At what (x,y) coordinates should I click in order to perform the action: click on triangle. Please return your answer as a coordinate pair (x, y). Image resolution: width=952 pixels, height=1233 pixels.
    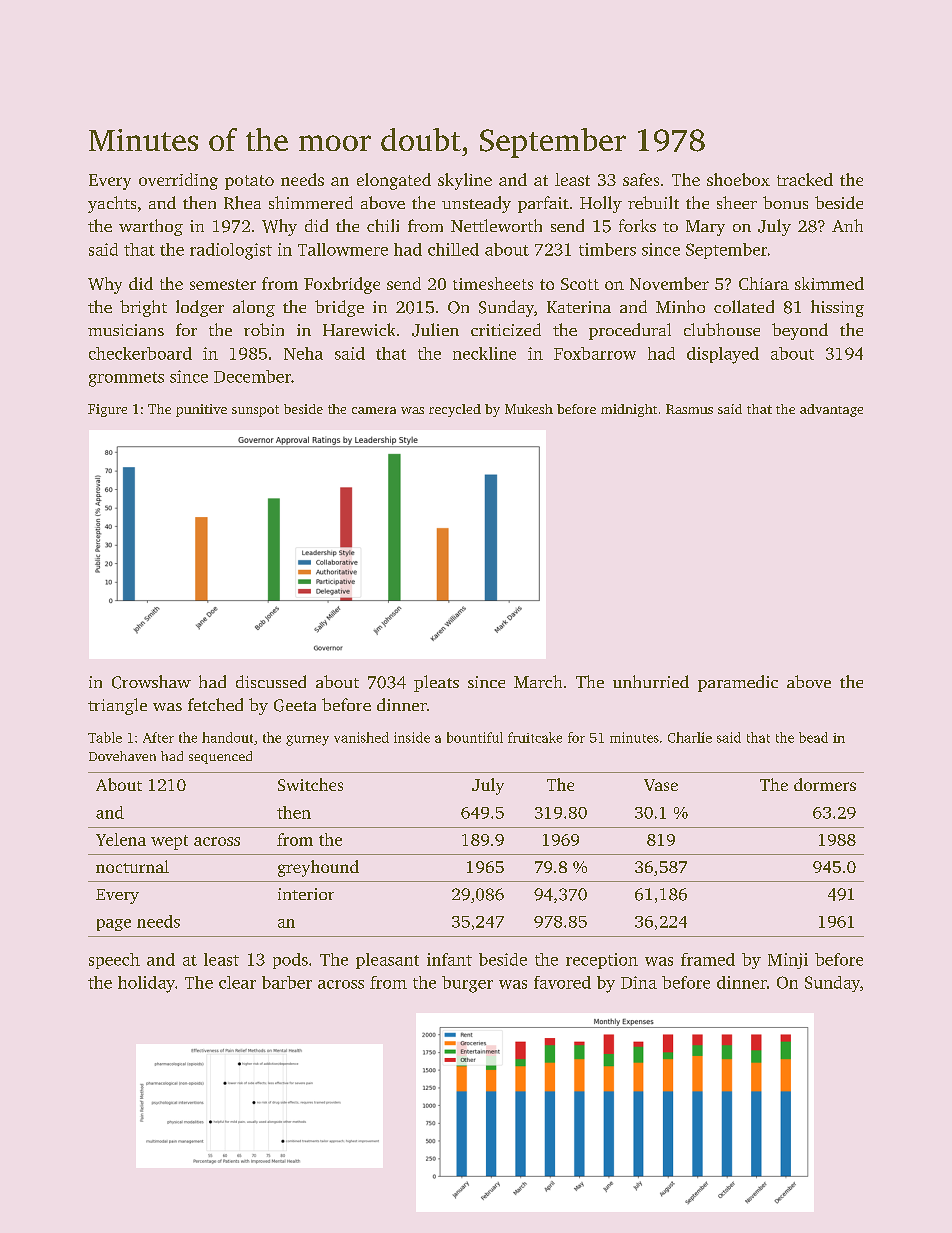
    Looking at the image, I should click on (117, 706).
